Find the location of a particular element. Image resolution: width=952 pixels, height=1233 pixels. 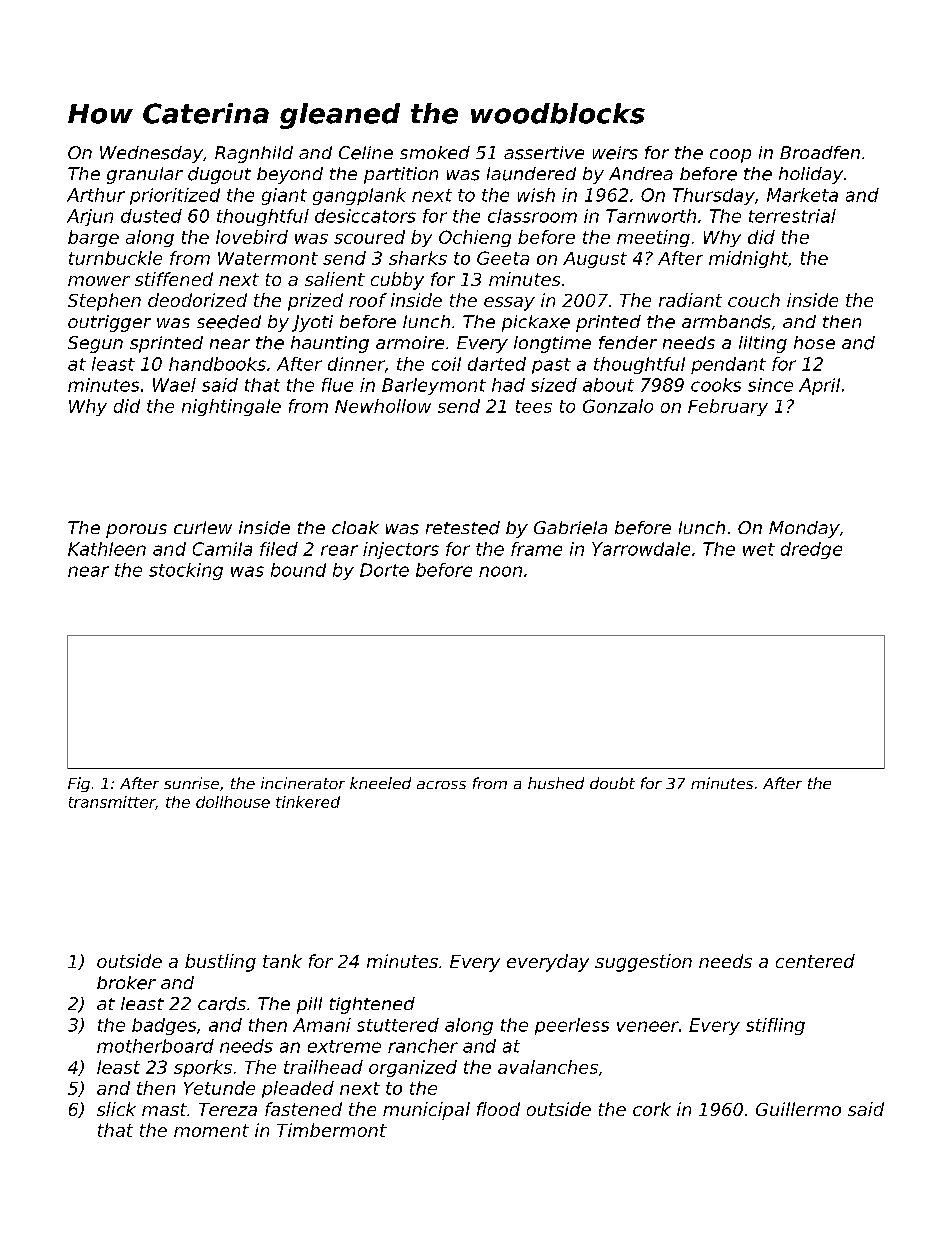

bustling is located at coordinates (220, 963).
